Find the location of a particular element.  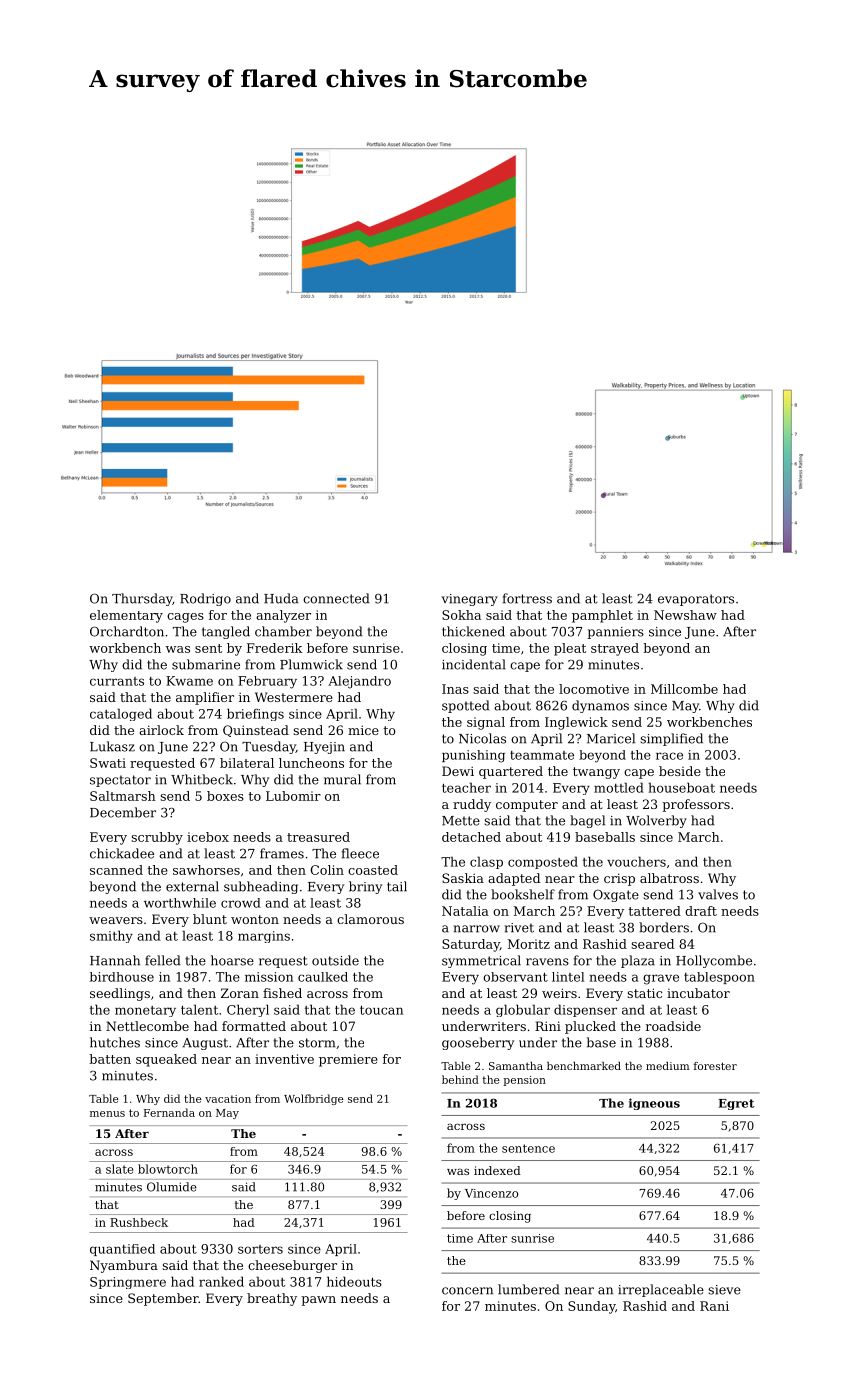

Dewi is located at coordinates (458, 771).
